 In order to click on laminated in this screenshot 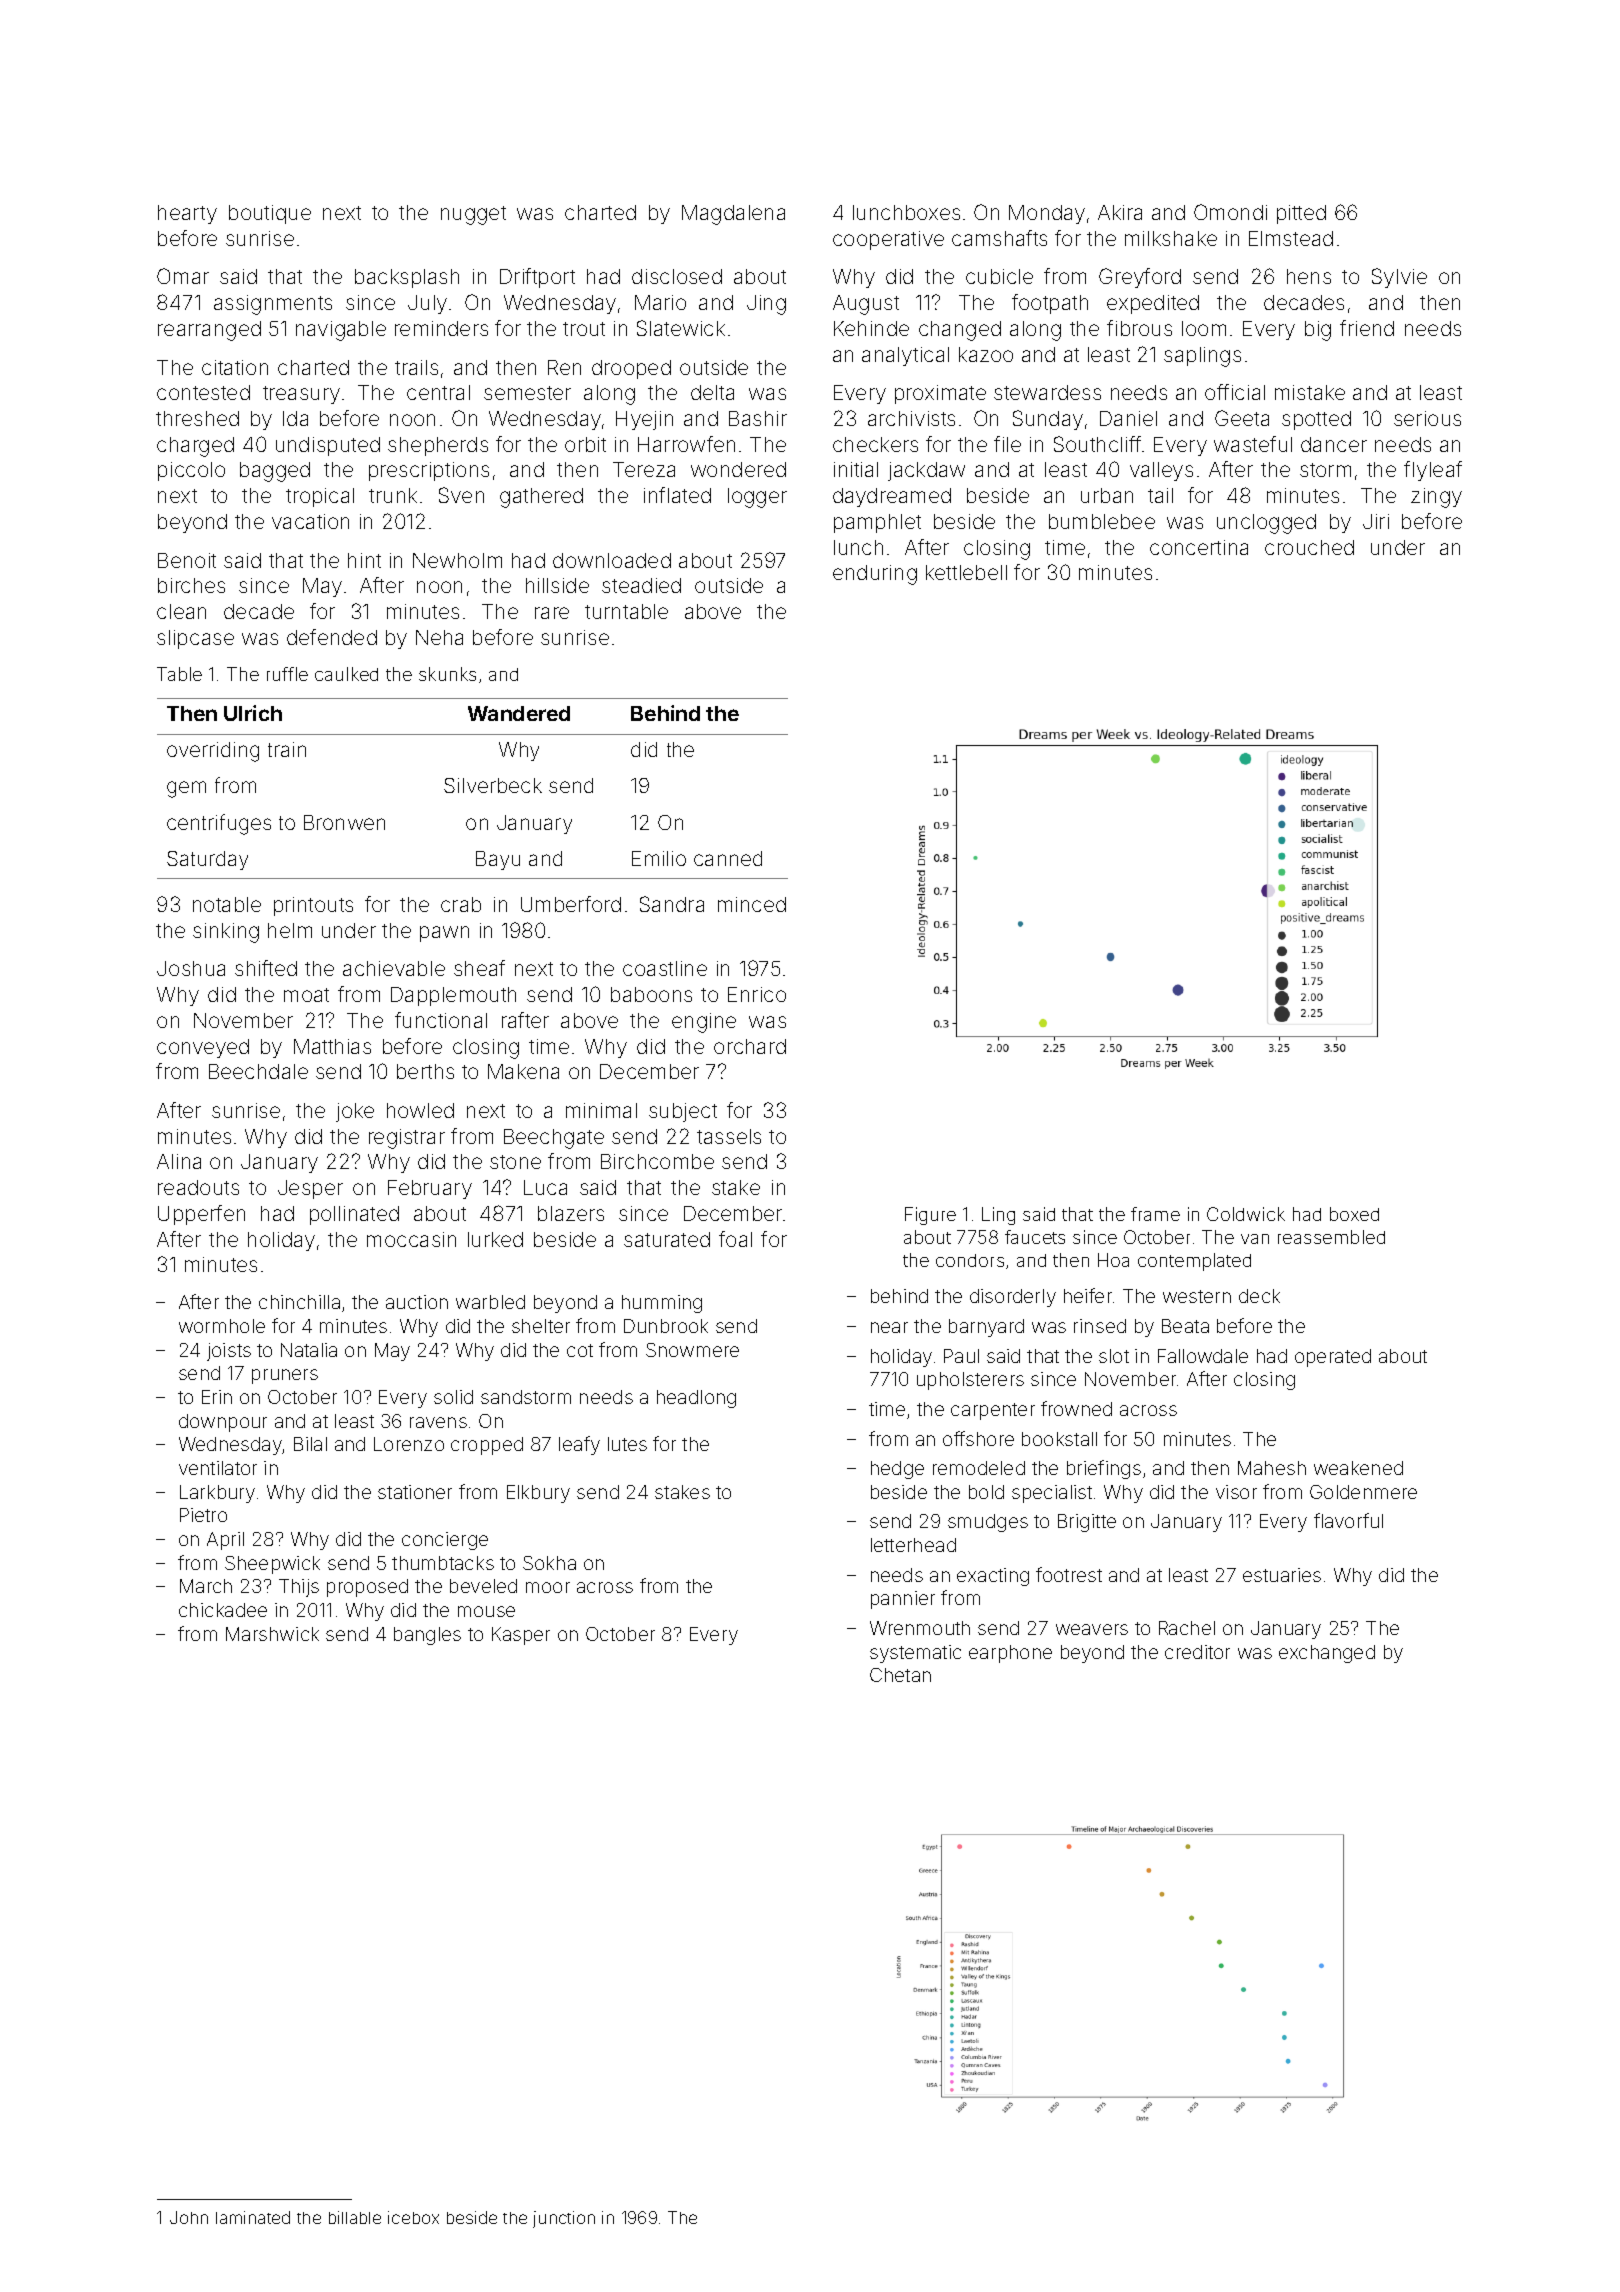, I will do `click(253, 2217)`.
